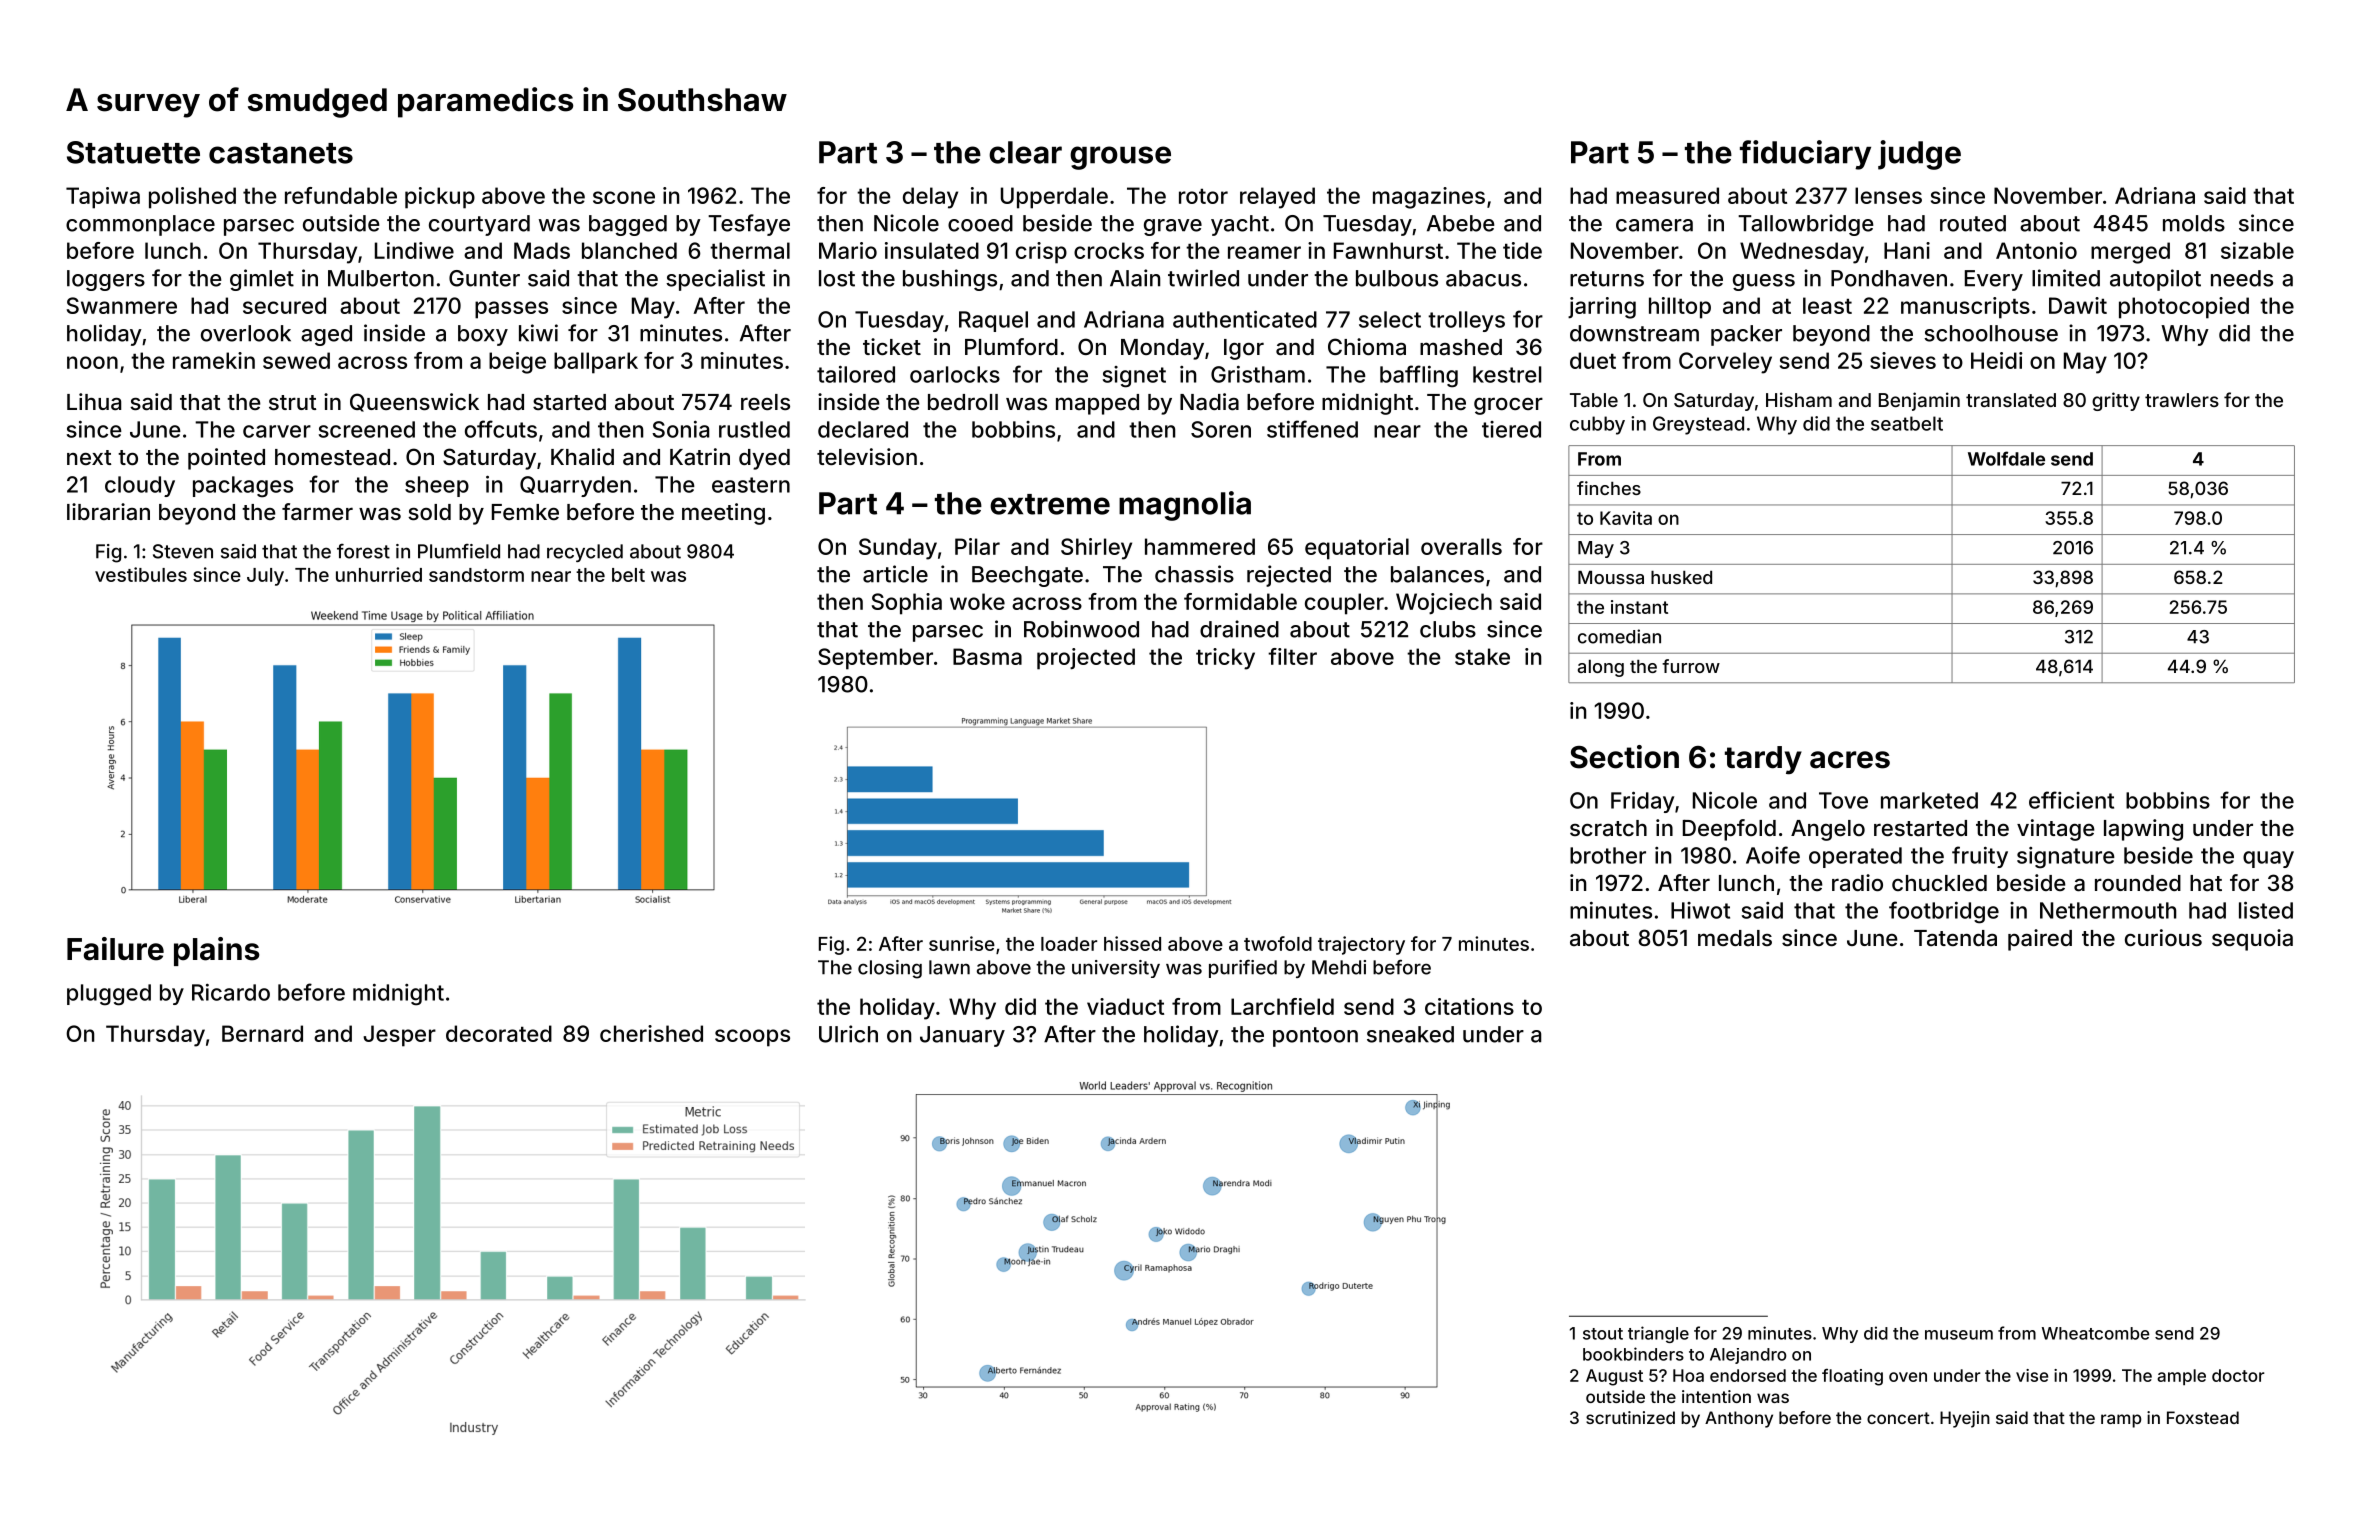  What do you see at coordinates (94, 402) in the image?
I see `Lihua` at bounding box center [94, 402].
